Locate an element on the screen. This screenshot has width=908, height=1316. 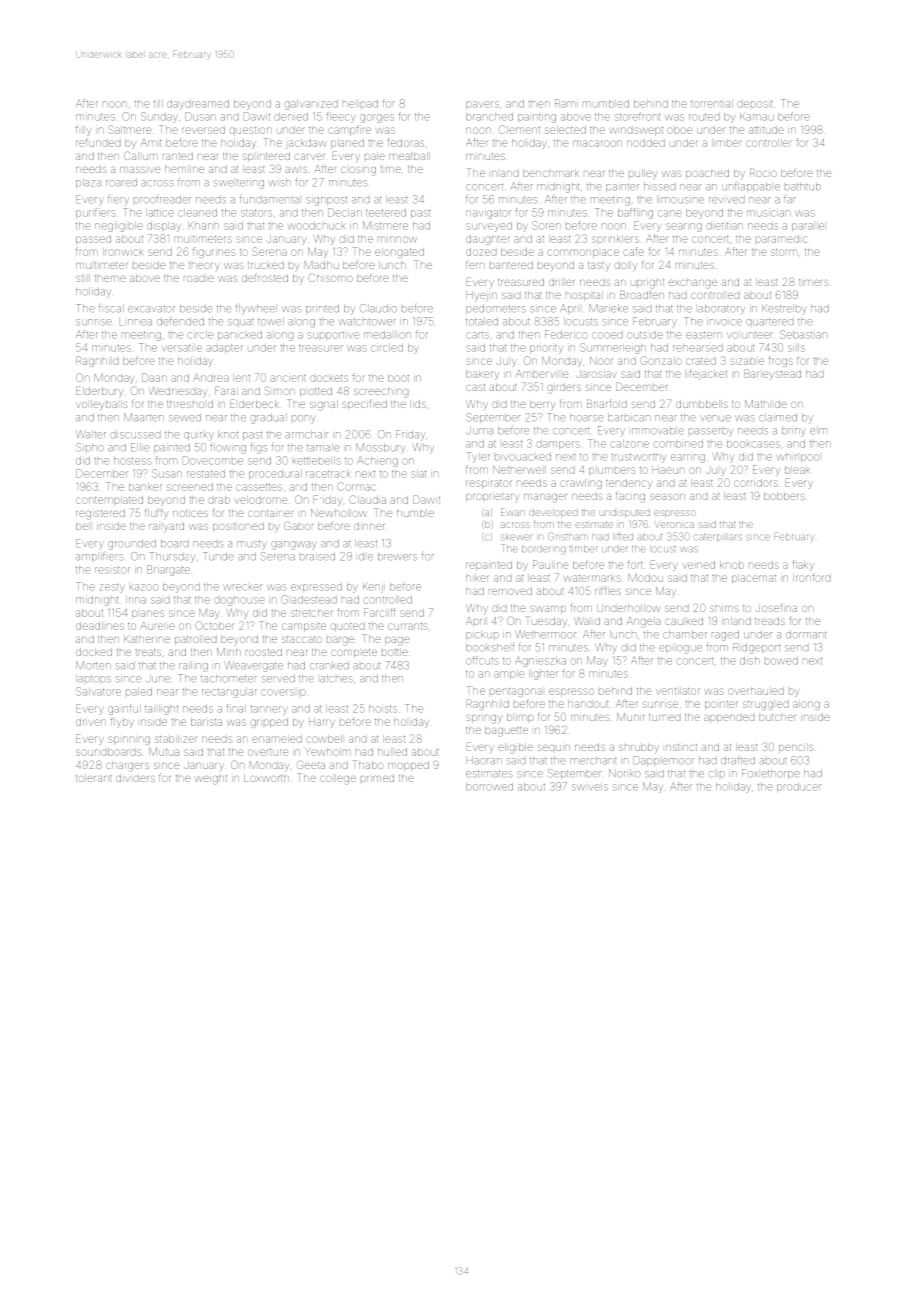
priority is located at coordinates (546, 349).
